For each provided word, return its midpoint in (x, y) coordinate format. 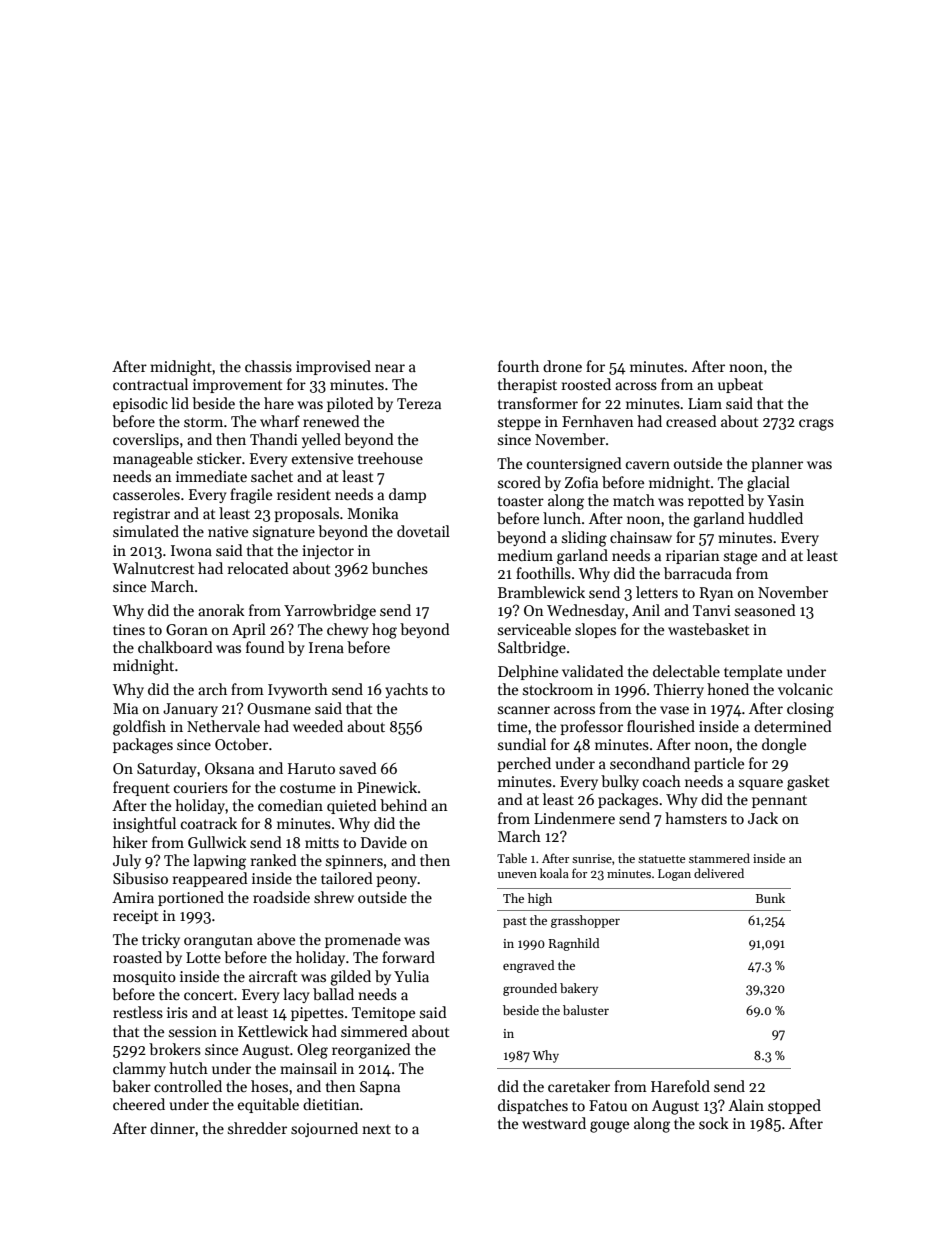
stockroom (558, 689)
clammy (139, 1069)
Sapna (380, 1088)
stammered (719, 858)
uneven (517, 875)
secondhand (650, 763)
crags (816, 425)
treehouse (390, 458)
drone (562, 366)
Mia (125, 708)
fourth (518, 366)
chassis (268, 366)
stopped (794, 1106)
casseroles (146, 494)
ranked (274, 860)
